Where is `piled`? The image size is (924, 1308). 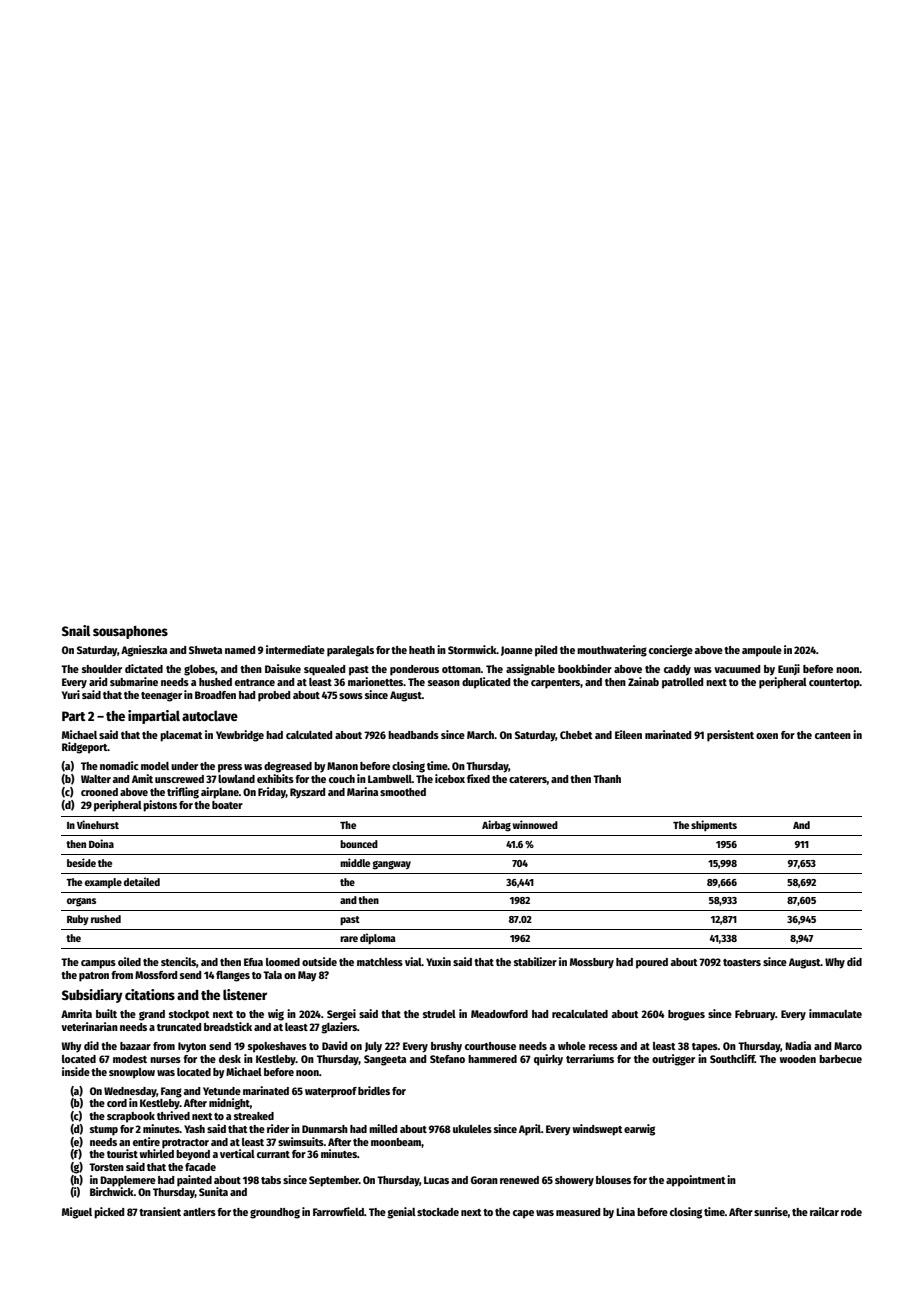 piled is located at coordinates (546, 651).
